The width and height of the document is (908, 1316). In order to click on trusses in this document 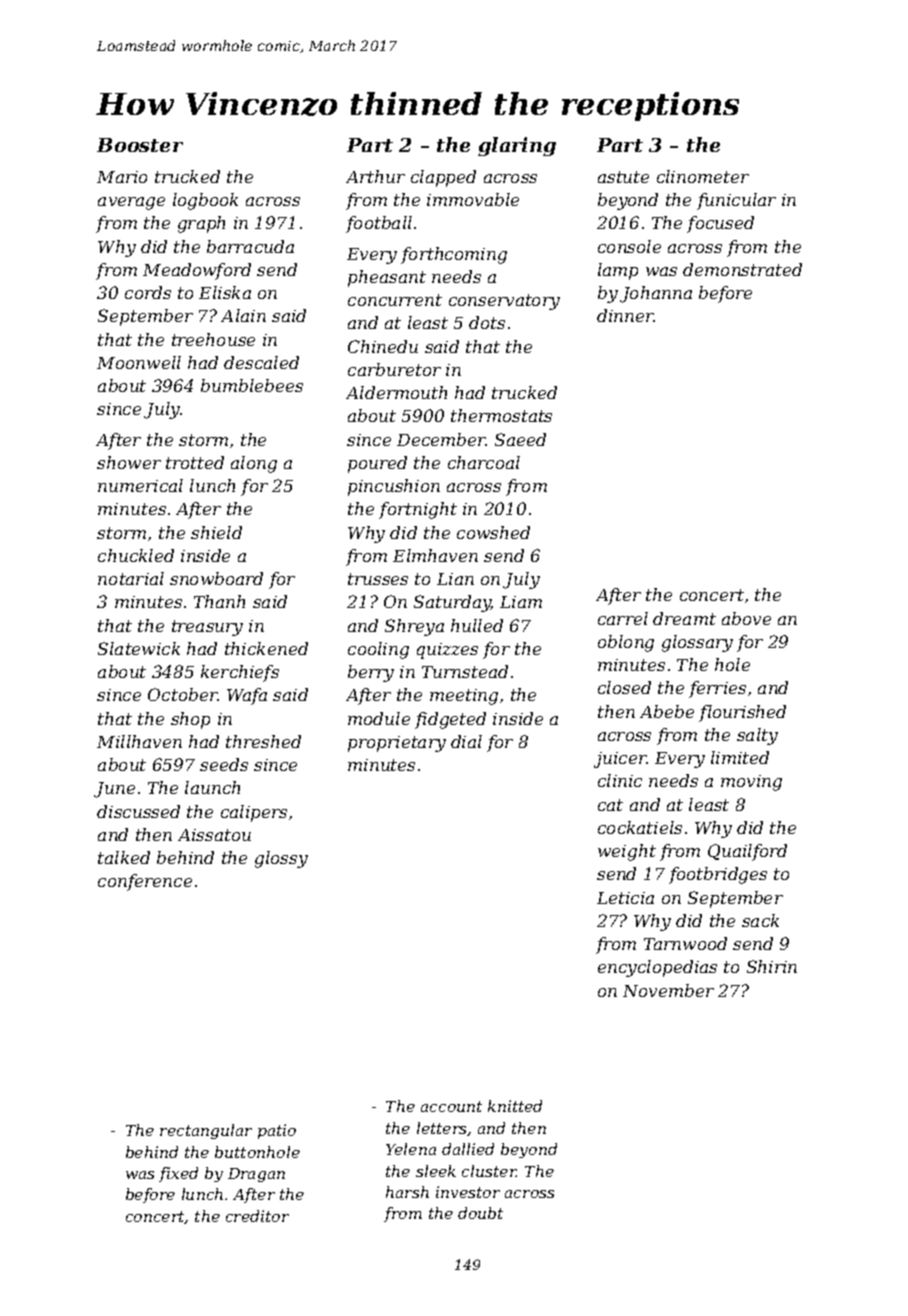, I will do `click(378, 579)`.
